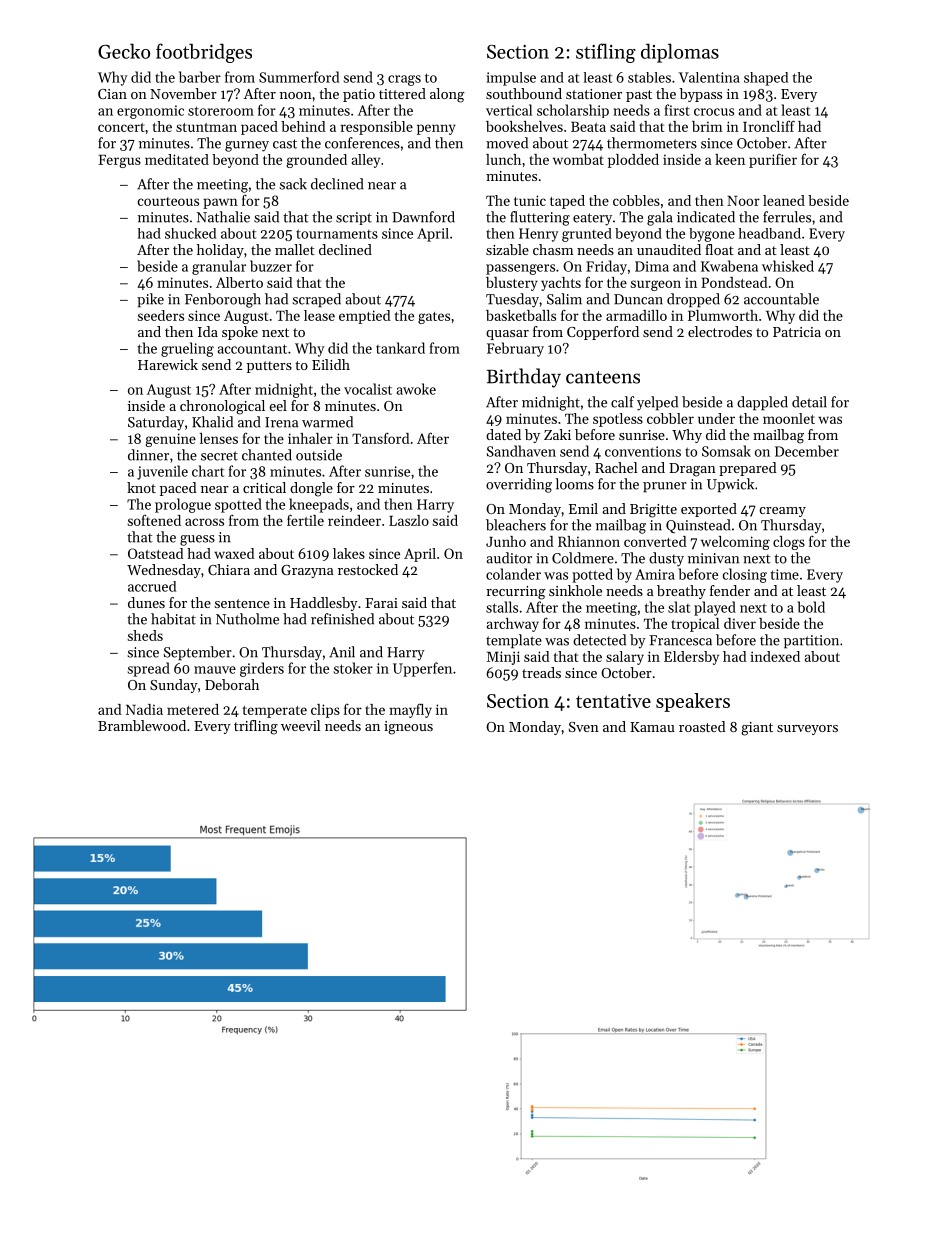  I want to click on shucked, so click(190, 233).
